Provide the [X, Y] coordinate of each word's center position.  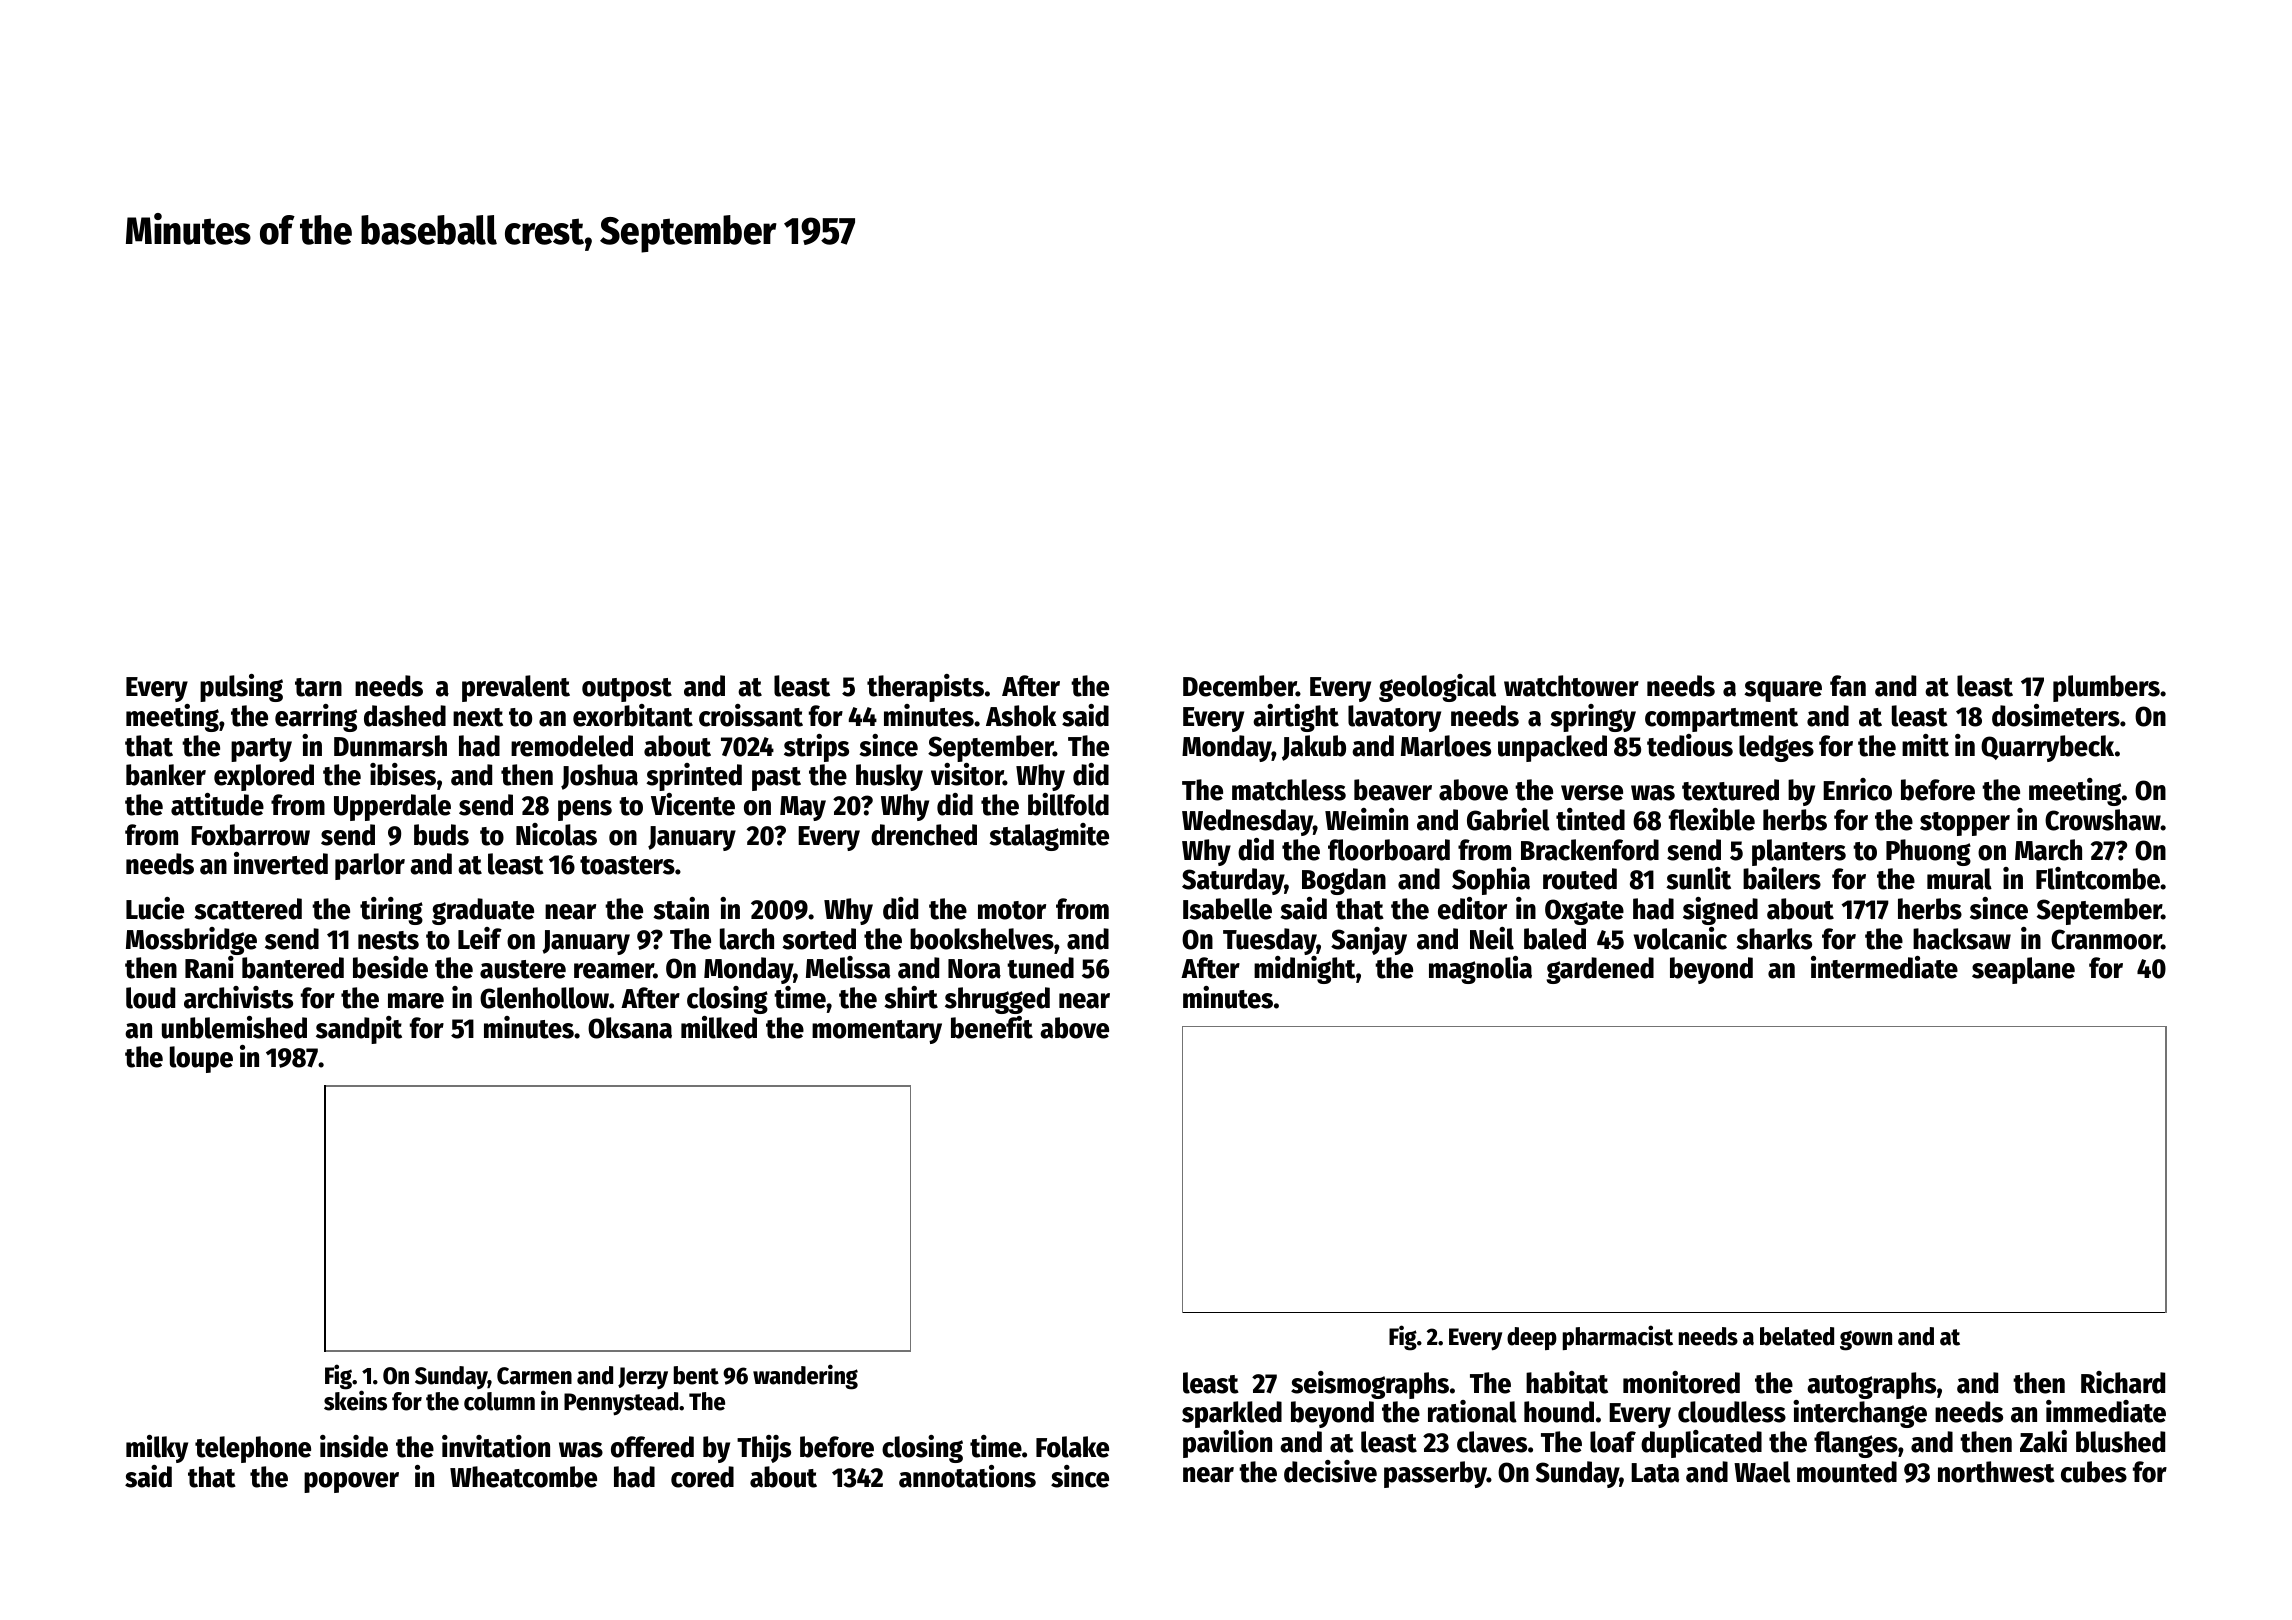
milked [719, 1027]
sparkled [1232, 1414]
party [261, 750]
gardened [1600, 970]
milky [157, 1449]
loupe [201, 1059]
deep [1532, 1338]
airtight [1296, 718]
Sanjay [1369, 941]
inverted [281, 863]
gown [1866, 1340]
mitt [1925, 745]
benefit [992, 1027]
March [2048, 850]
